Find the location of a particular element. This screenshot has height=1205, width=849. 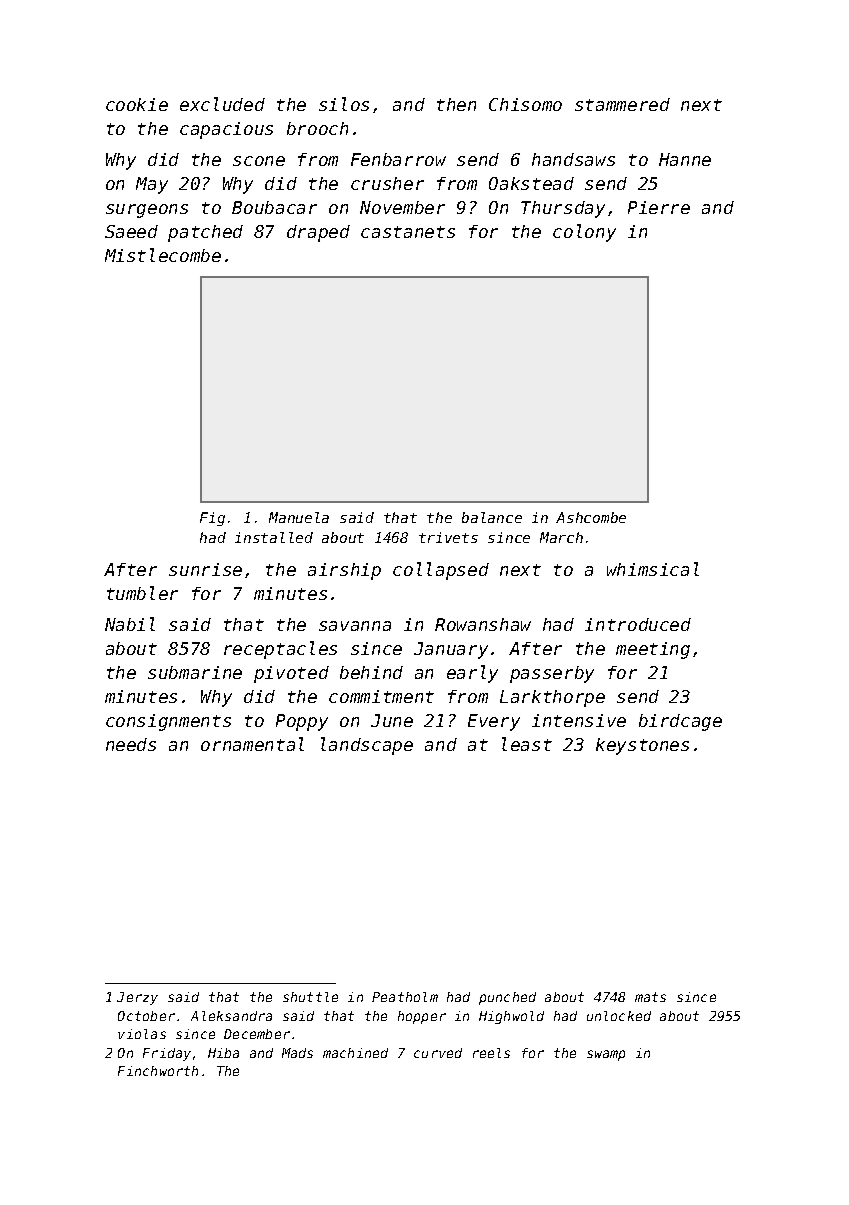

unlocked is located at coordinates (619, 1016).
